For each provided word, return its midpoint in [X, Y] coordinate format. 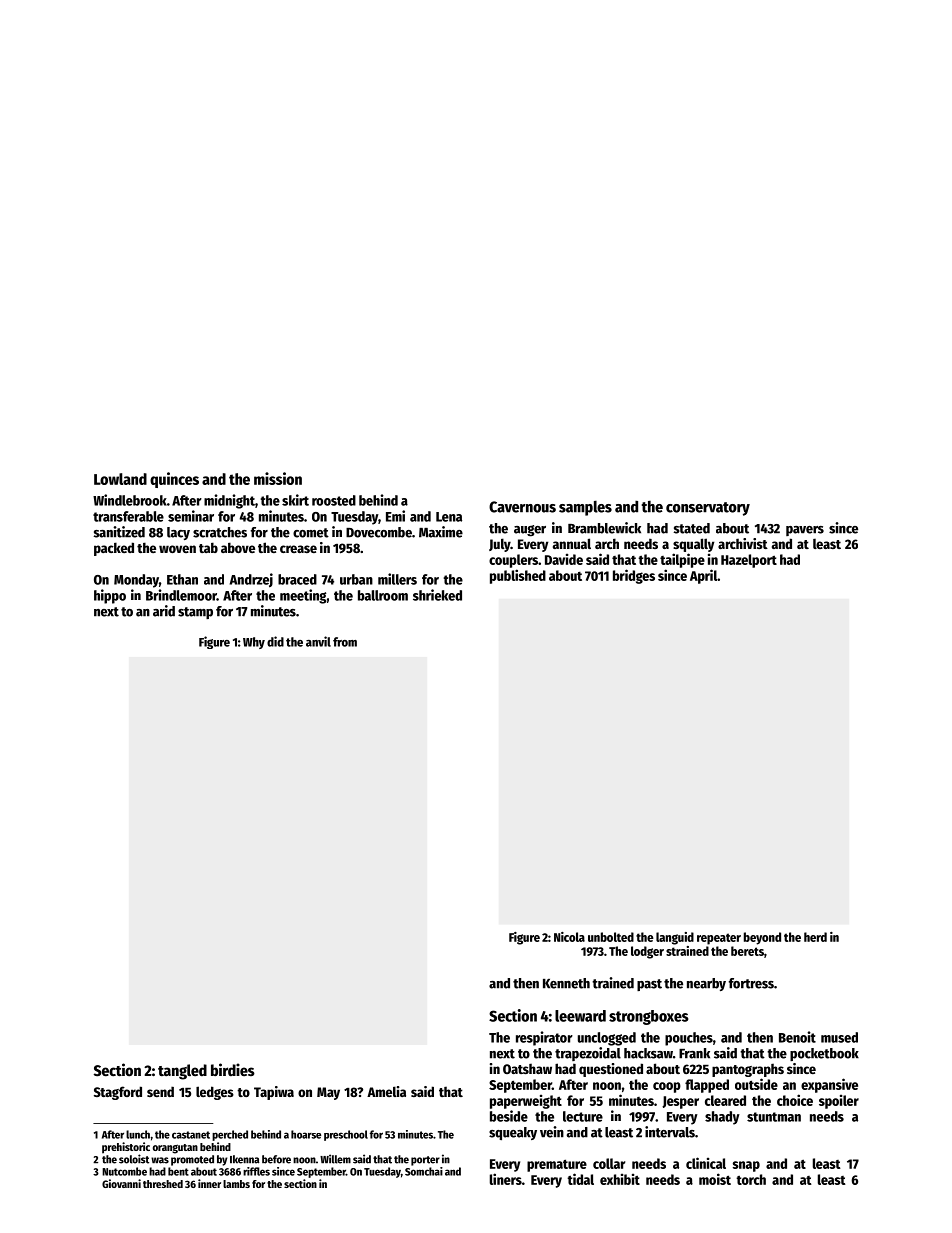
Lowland [120, 479]
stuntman [774, 1117]
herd [815, 937]
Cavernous [522, 507]
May [328, 1093]
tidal [580, 1179]
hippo [110, 596]
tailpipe [682, 560]
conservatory [708, 509]
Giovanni [121, 1183]
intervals [670, 1132]
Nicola [569, 937]
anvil [318, 641]
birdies [233, 1070]
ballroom [383, 595]
